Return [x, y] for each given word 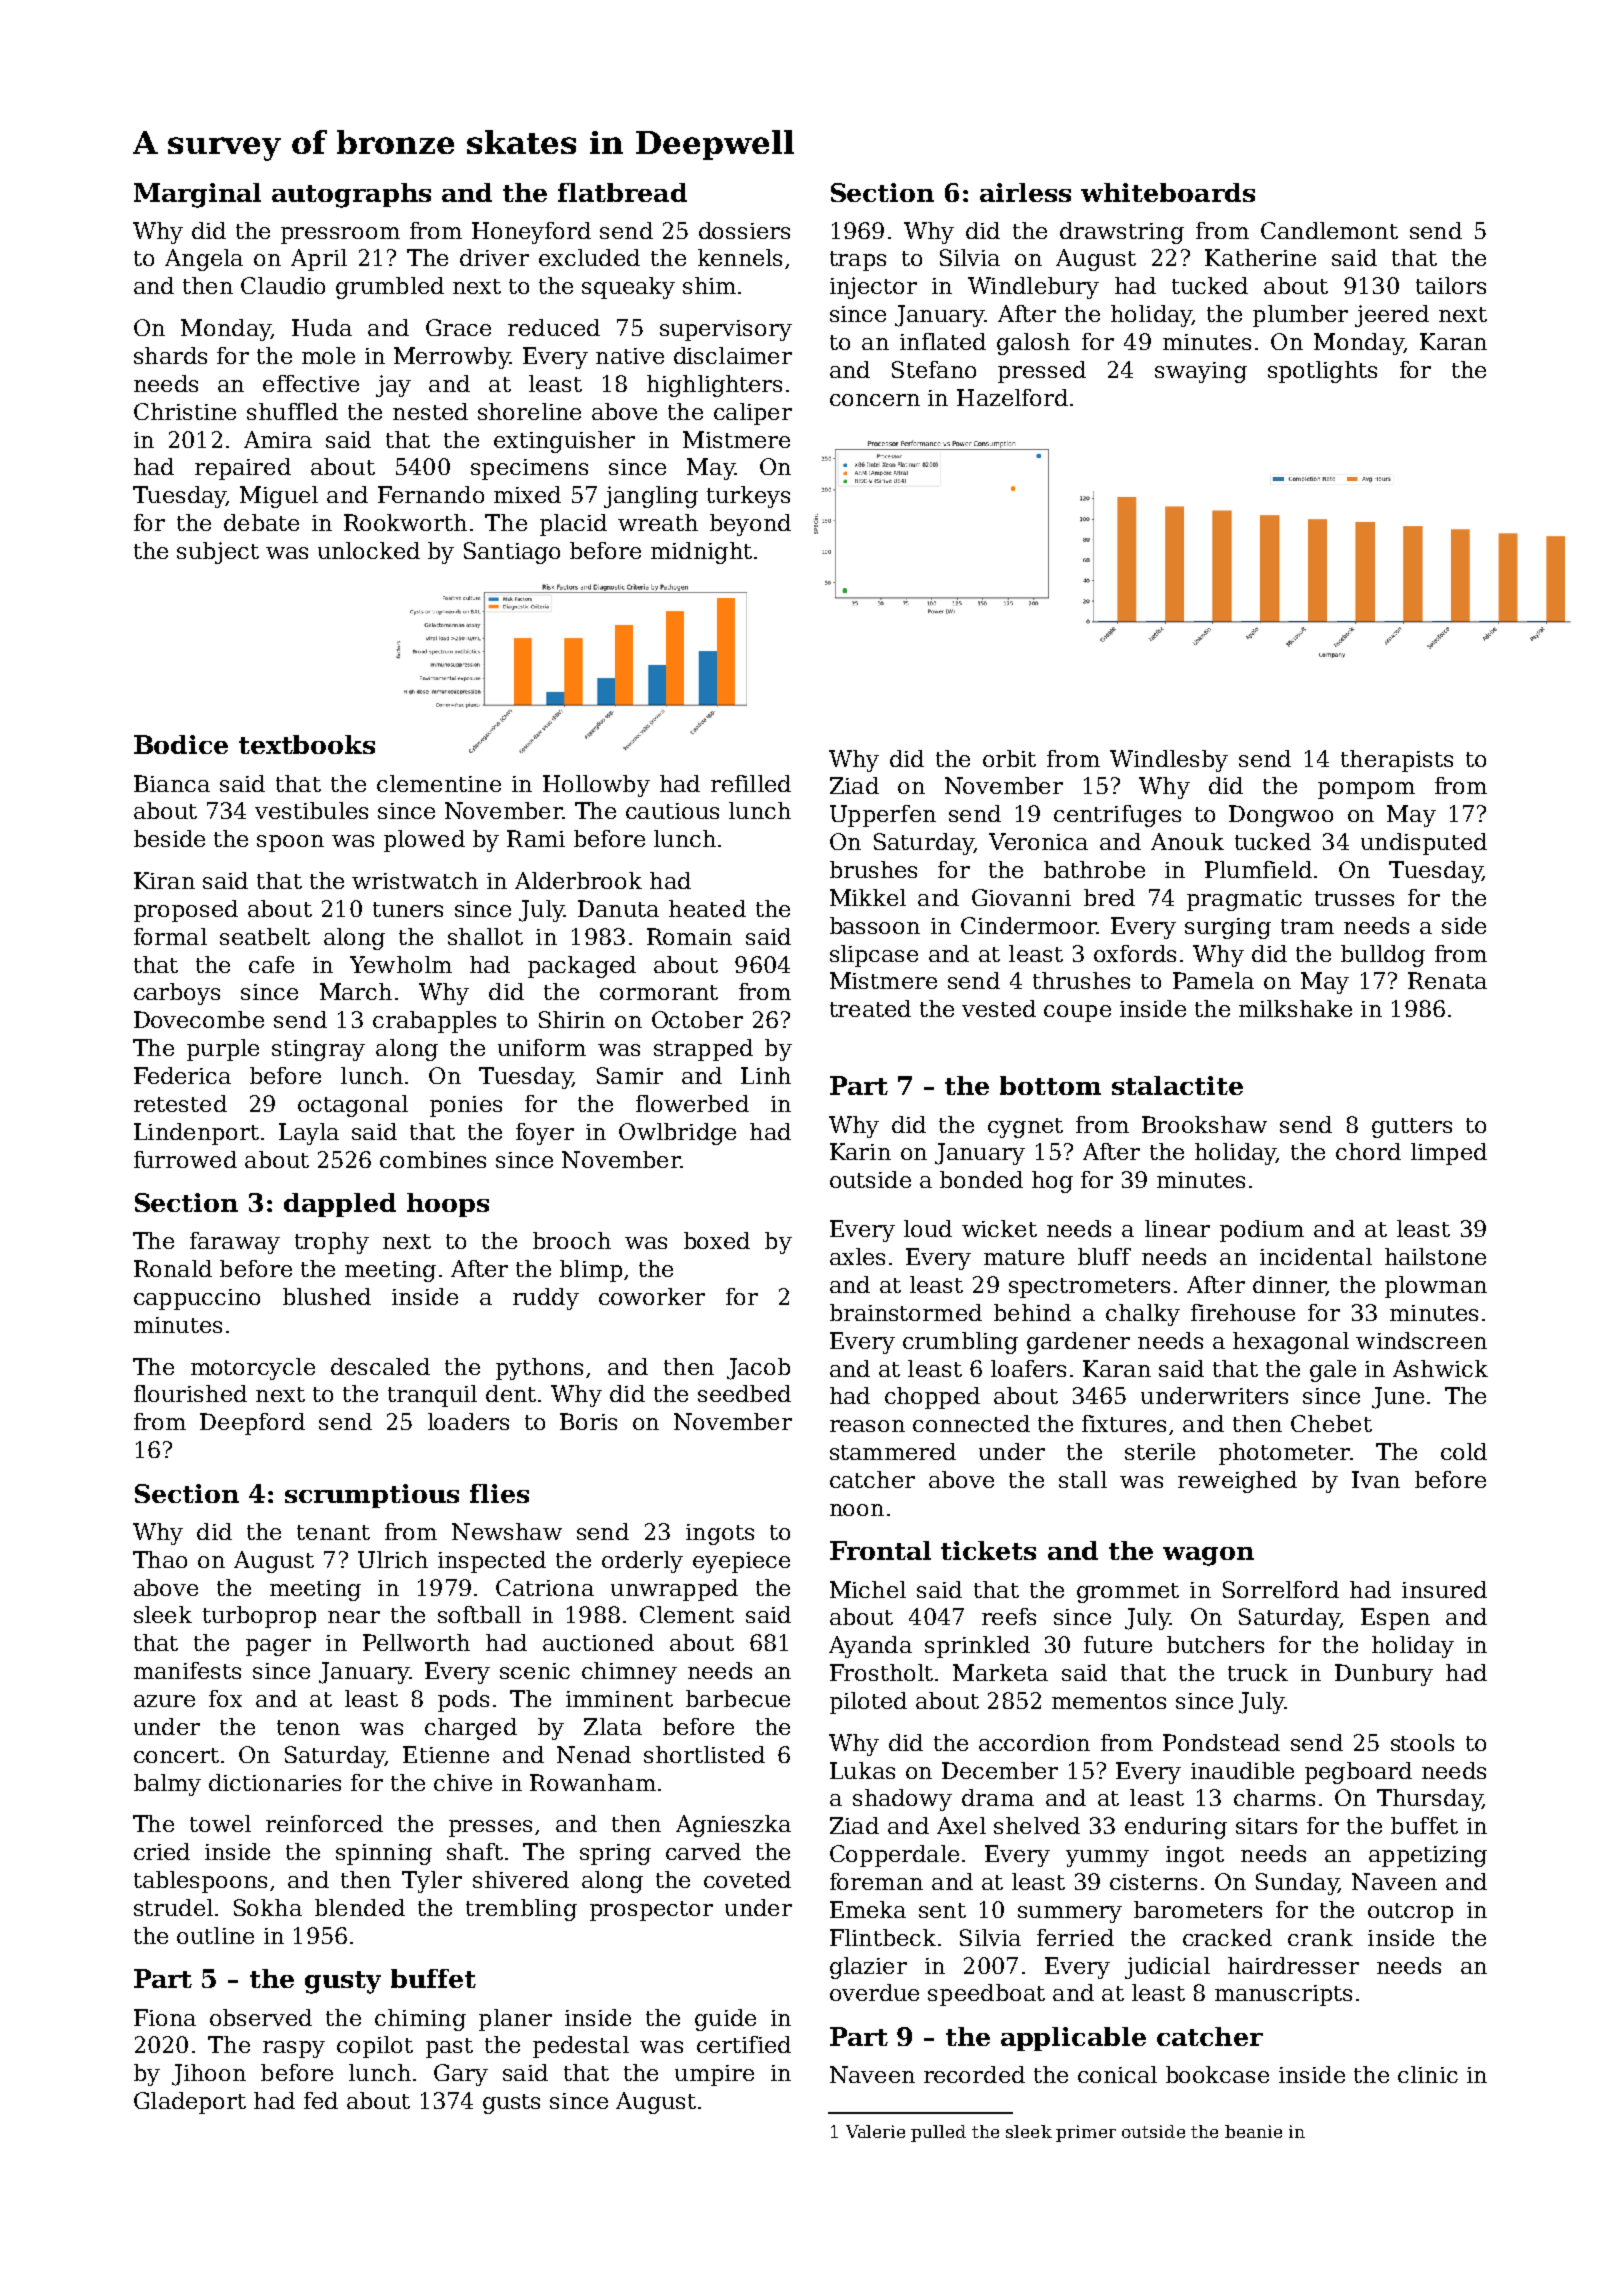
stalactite [1177, 1085]
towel [220, 1823]
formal [170, 936]
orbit [1009, 758]
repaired [243, 469]
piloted [868, 1703]
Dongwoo [1281, 816]
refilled [751, 783]
